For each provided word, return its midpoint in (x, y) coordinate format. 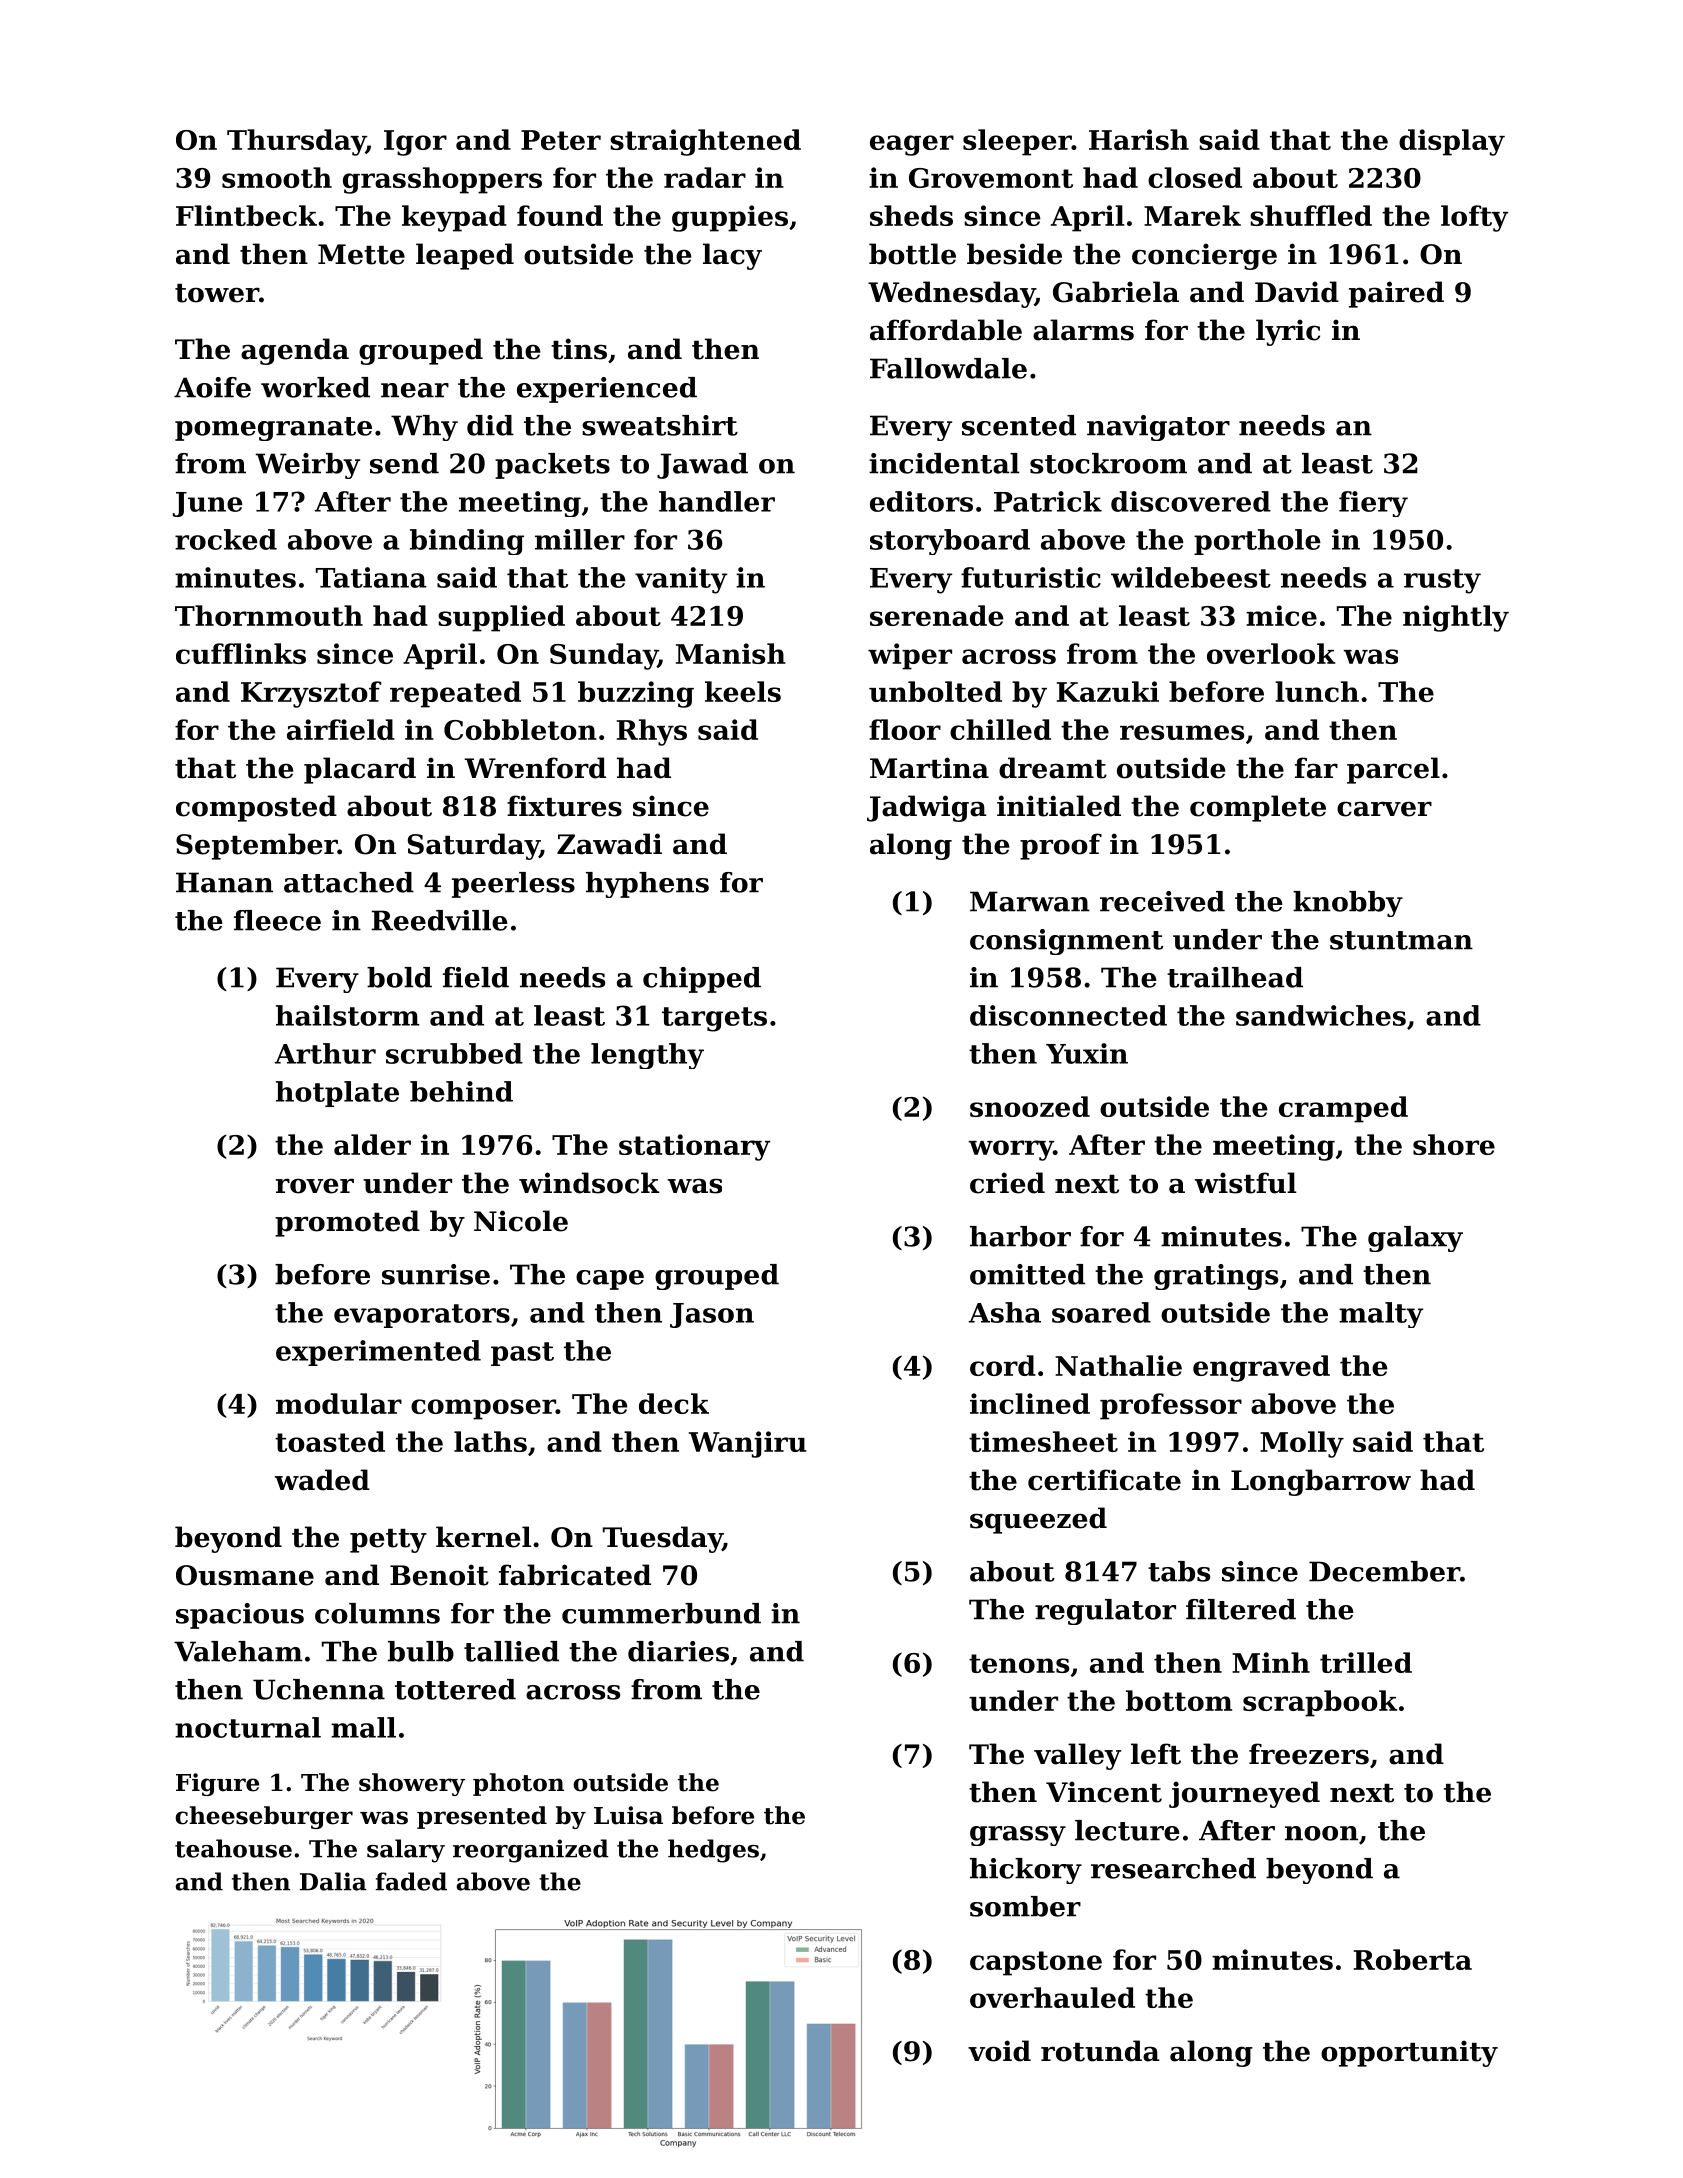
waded (322, 1480)
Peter (561, 140)
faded (411, 1881)
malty (1381, 1315)
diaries (678, 1651)
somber (1025, 1906)
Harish (1139, 139)
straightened (705, 142)
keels (743, 691)
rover (315, 1186)
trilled (1366, 1662)
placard (360, 770)
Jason (712, 1315)
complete (1258, 808)
